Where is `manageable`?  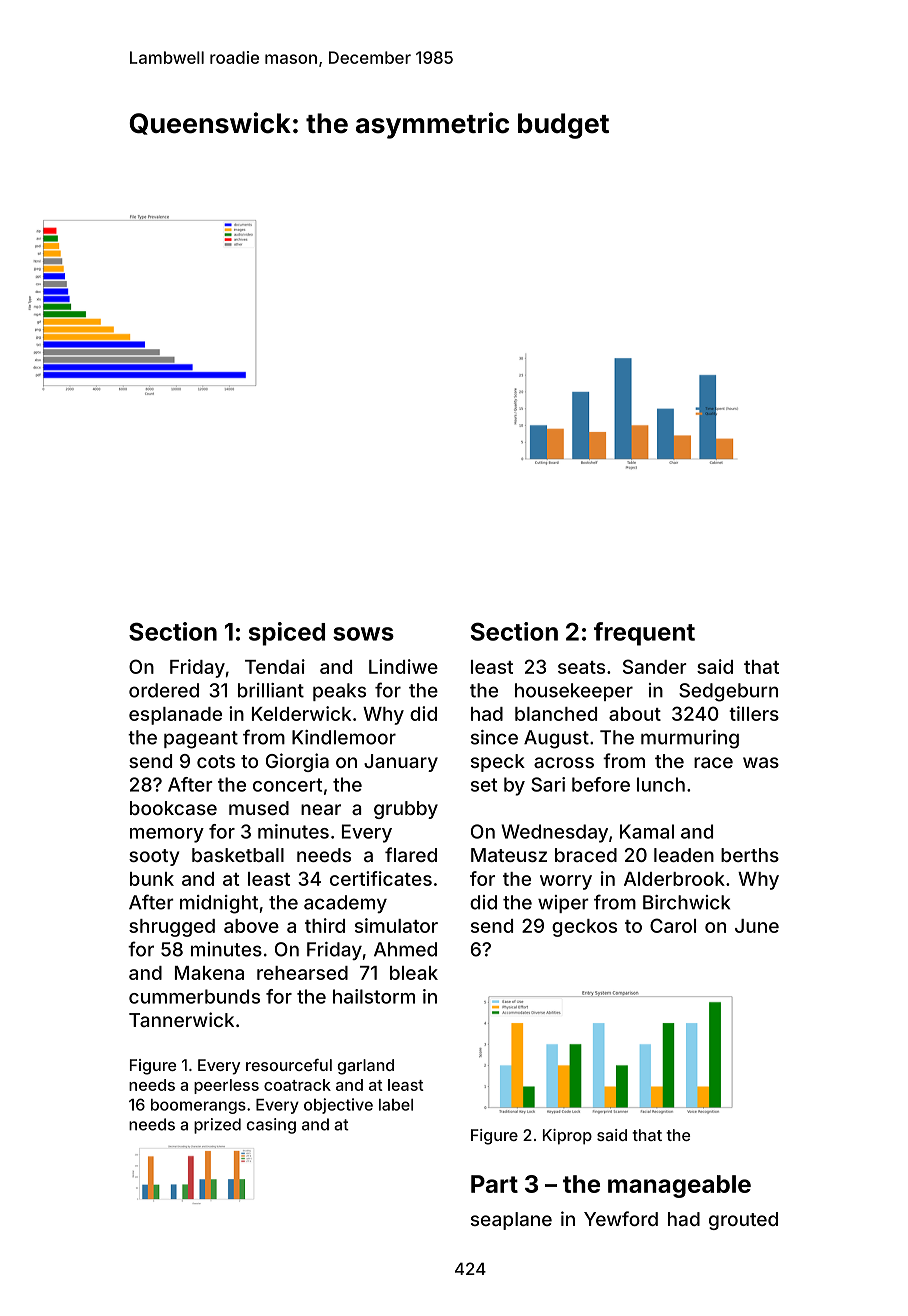 manageable is located at coordinates (679, 1186).
